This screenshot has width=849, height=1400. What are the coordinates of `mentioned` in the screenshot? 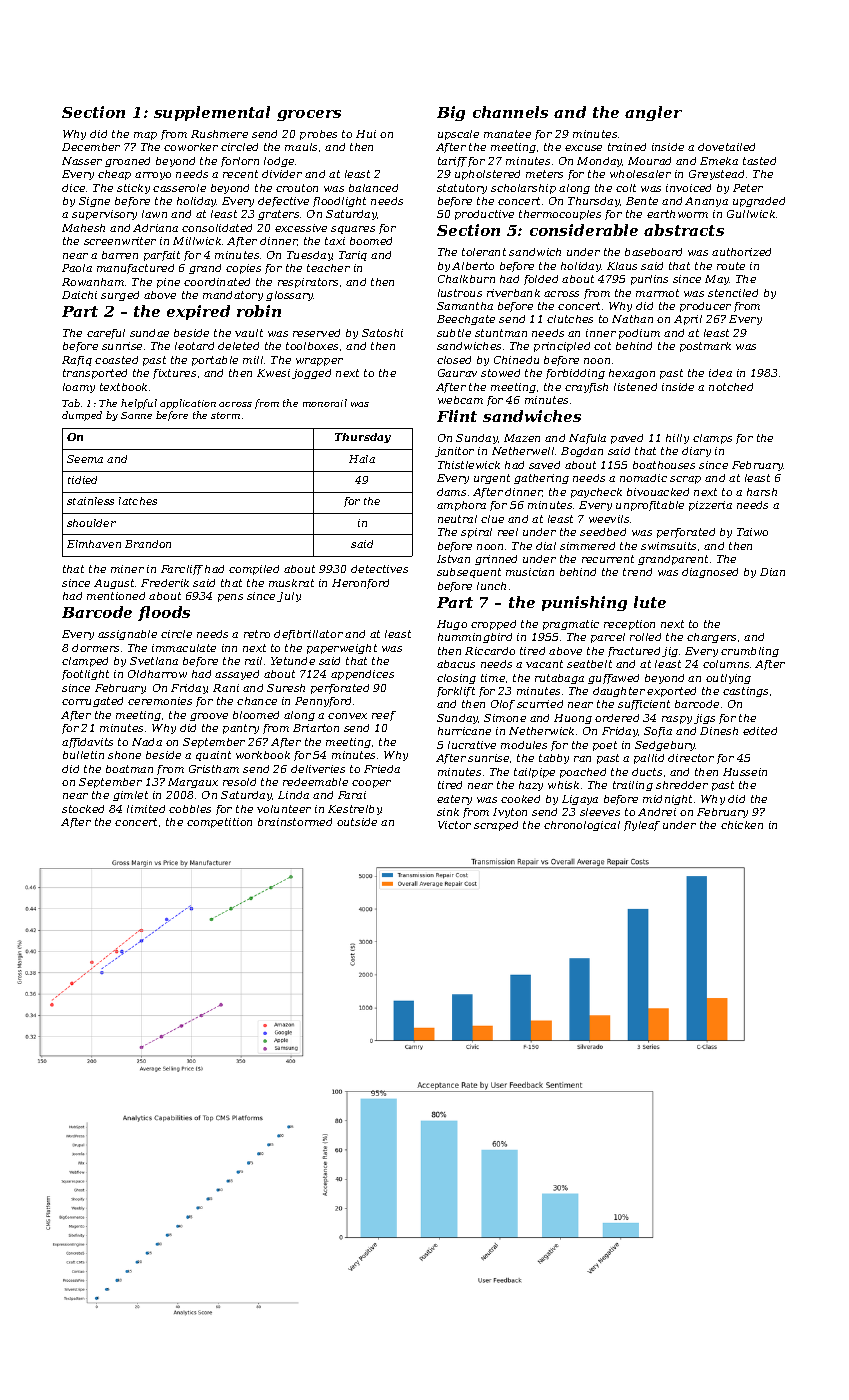 It's located at (116, 596).
